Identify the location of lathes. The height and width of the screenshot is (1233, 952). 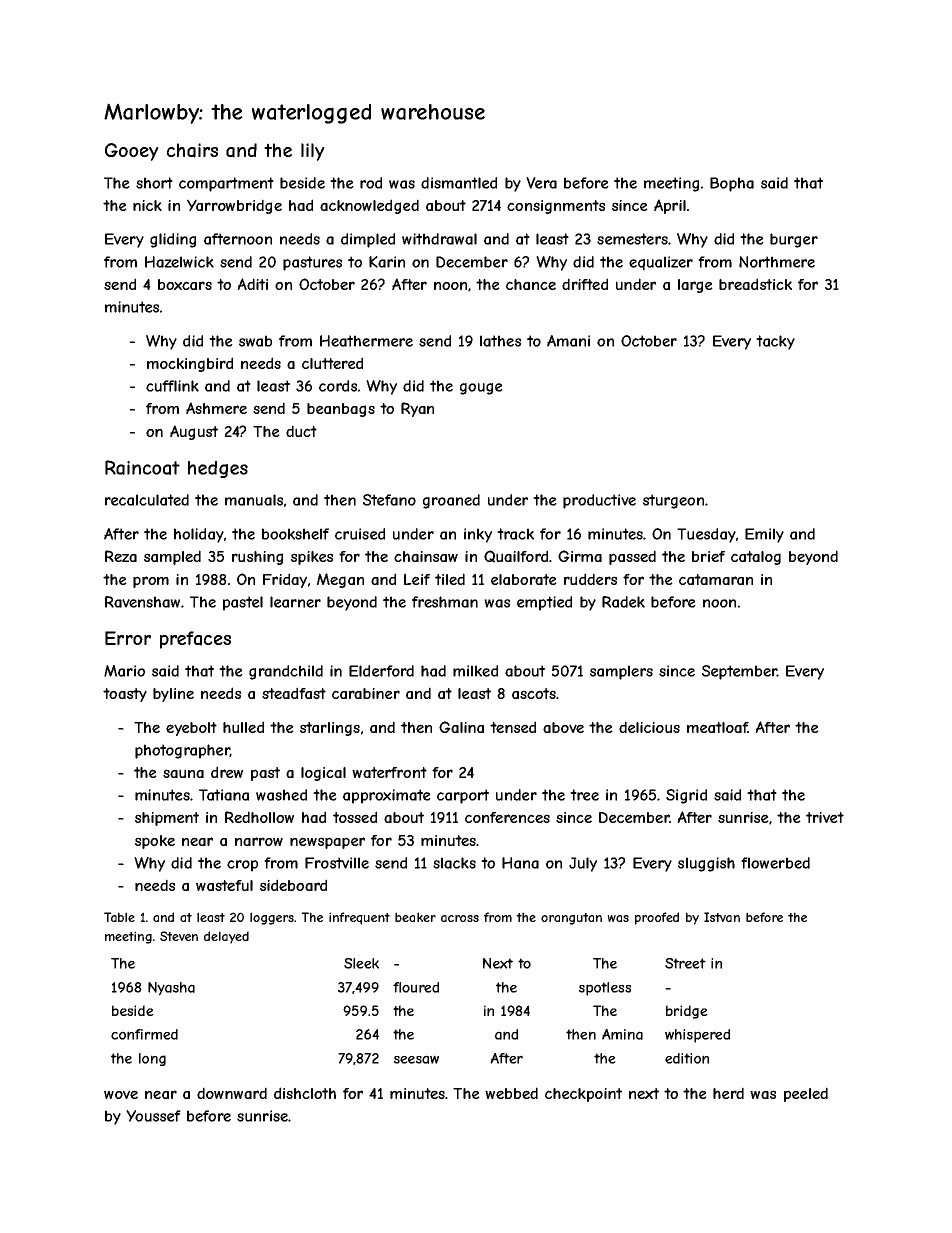
(500, 341).
